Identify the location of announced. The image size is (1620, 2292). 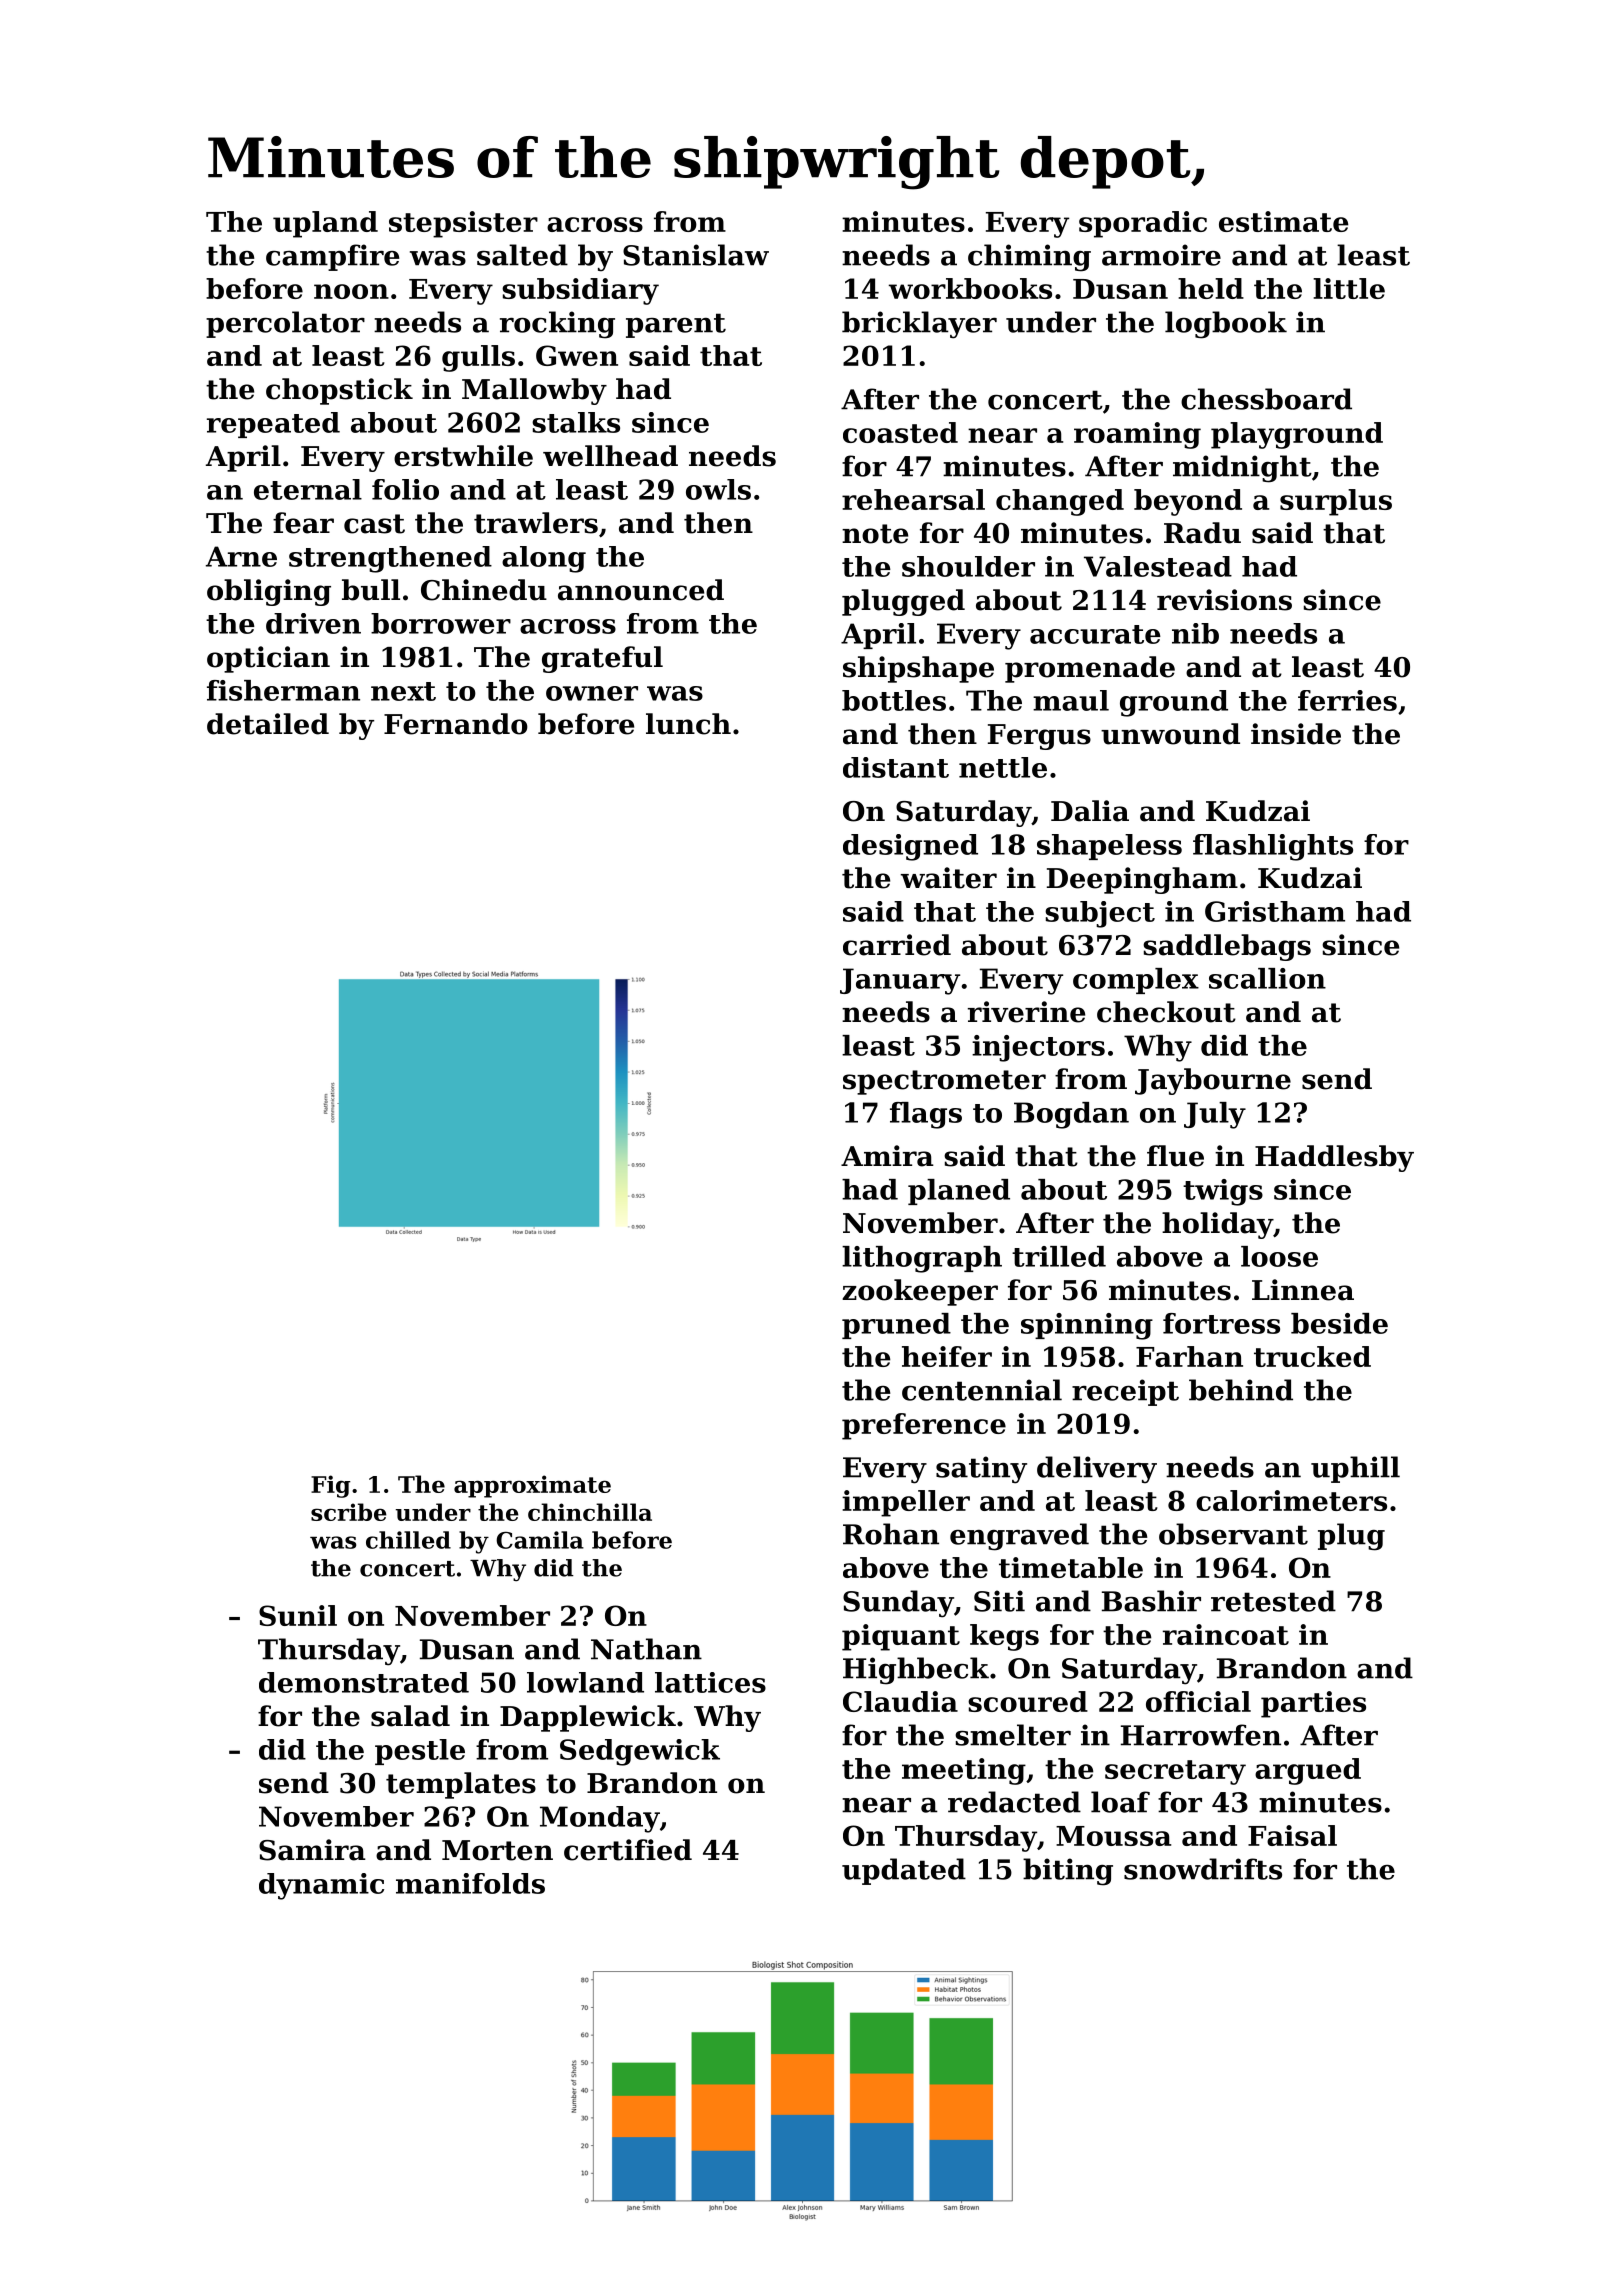
(641, 590).
